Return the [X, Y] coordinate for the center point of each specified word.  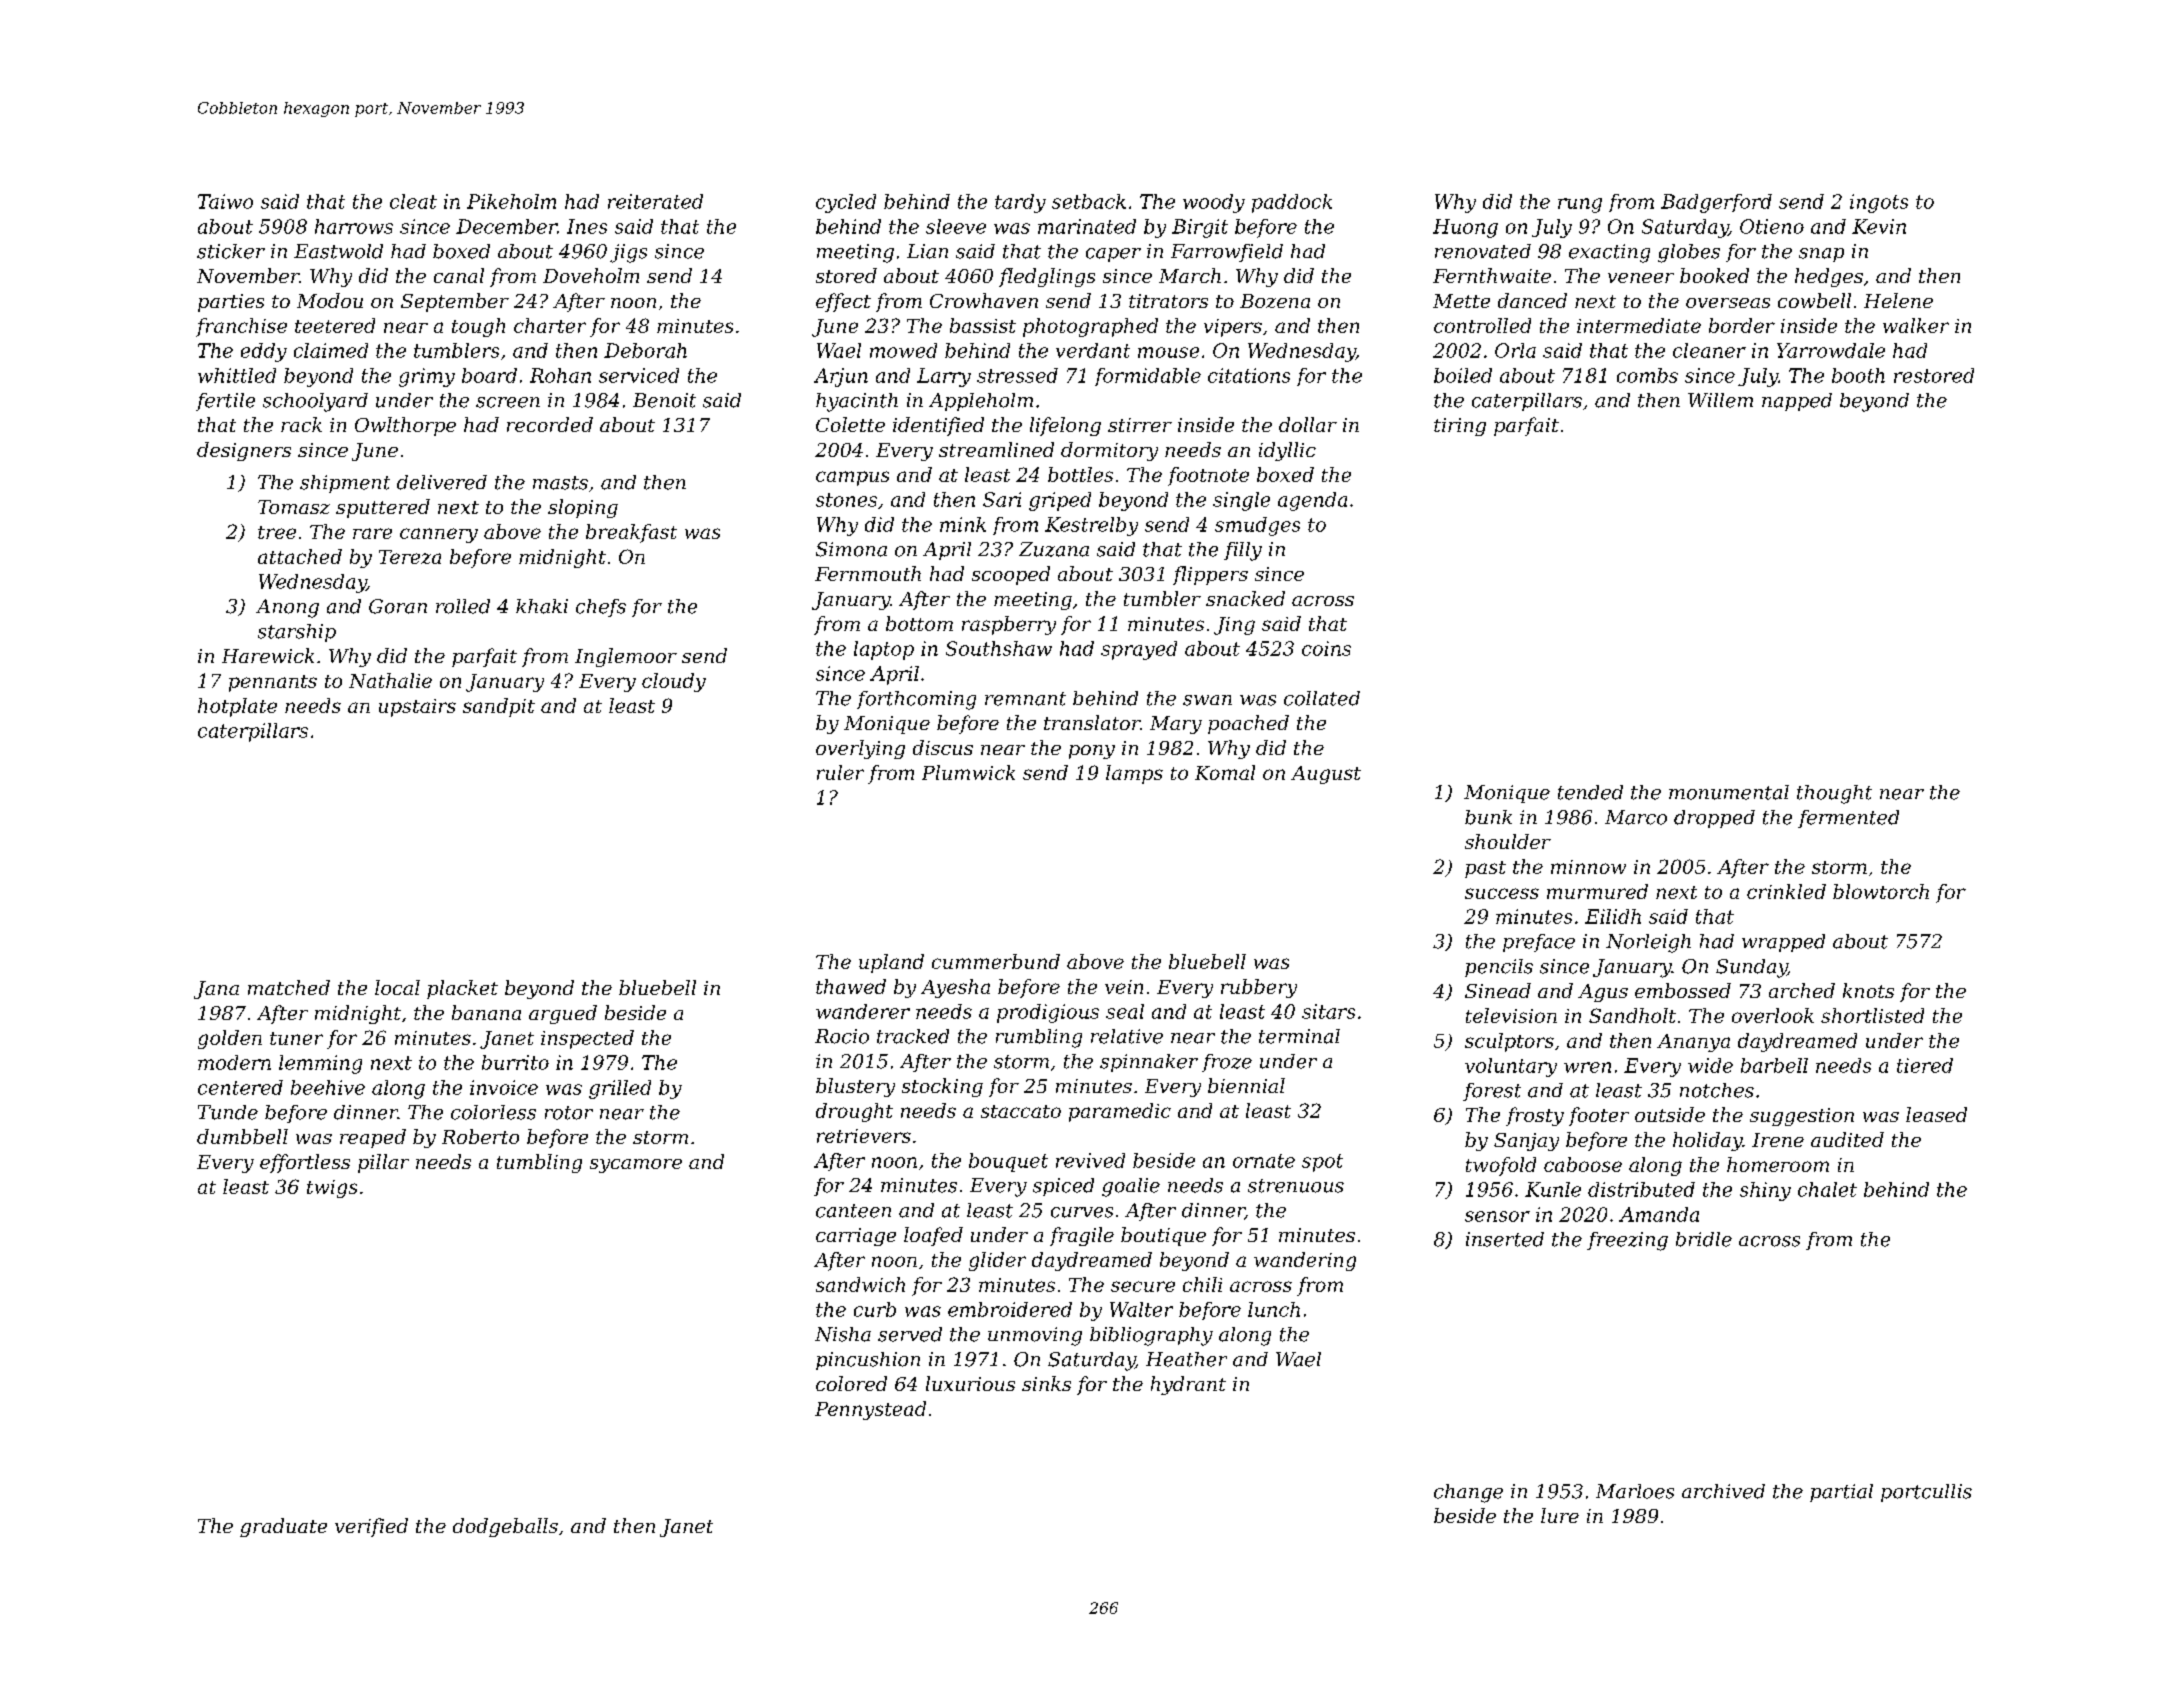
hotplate [237, 707]
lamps [1134, 774]
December [506, 226]
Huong [1465, 228]
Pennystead [870, 1410]
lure [1560, 1515]
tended [1590, 792]
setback [1089, 201]
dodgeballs [505, 1527]
